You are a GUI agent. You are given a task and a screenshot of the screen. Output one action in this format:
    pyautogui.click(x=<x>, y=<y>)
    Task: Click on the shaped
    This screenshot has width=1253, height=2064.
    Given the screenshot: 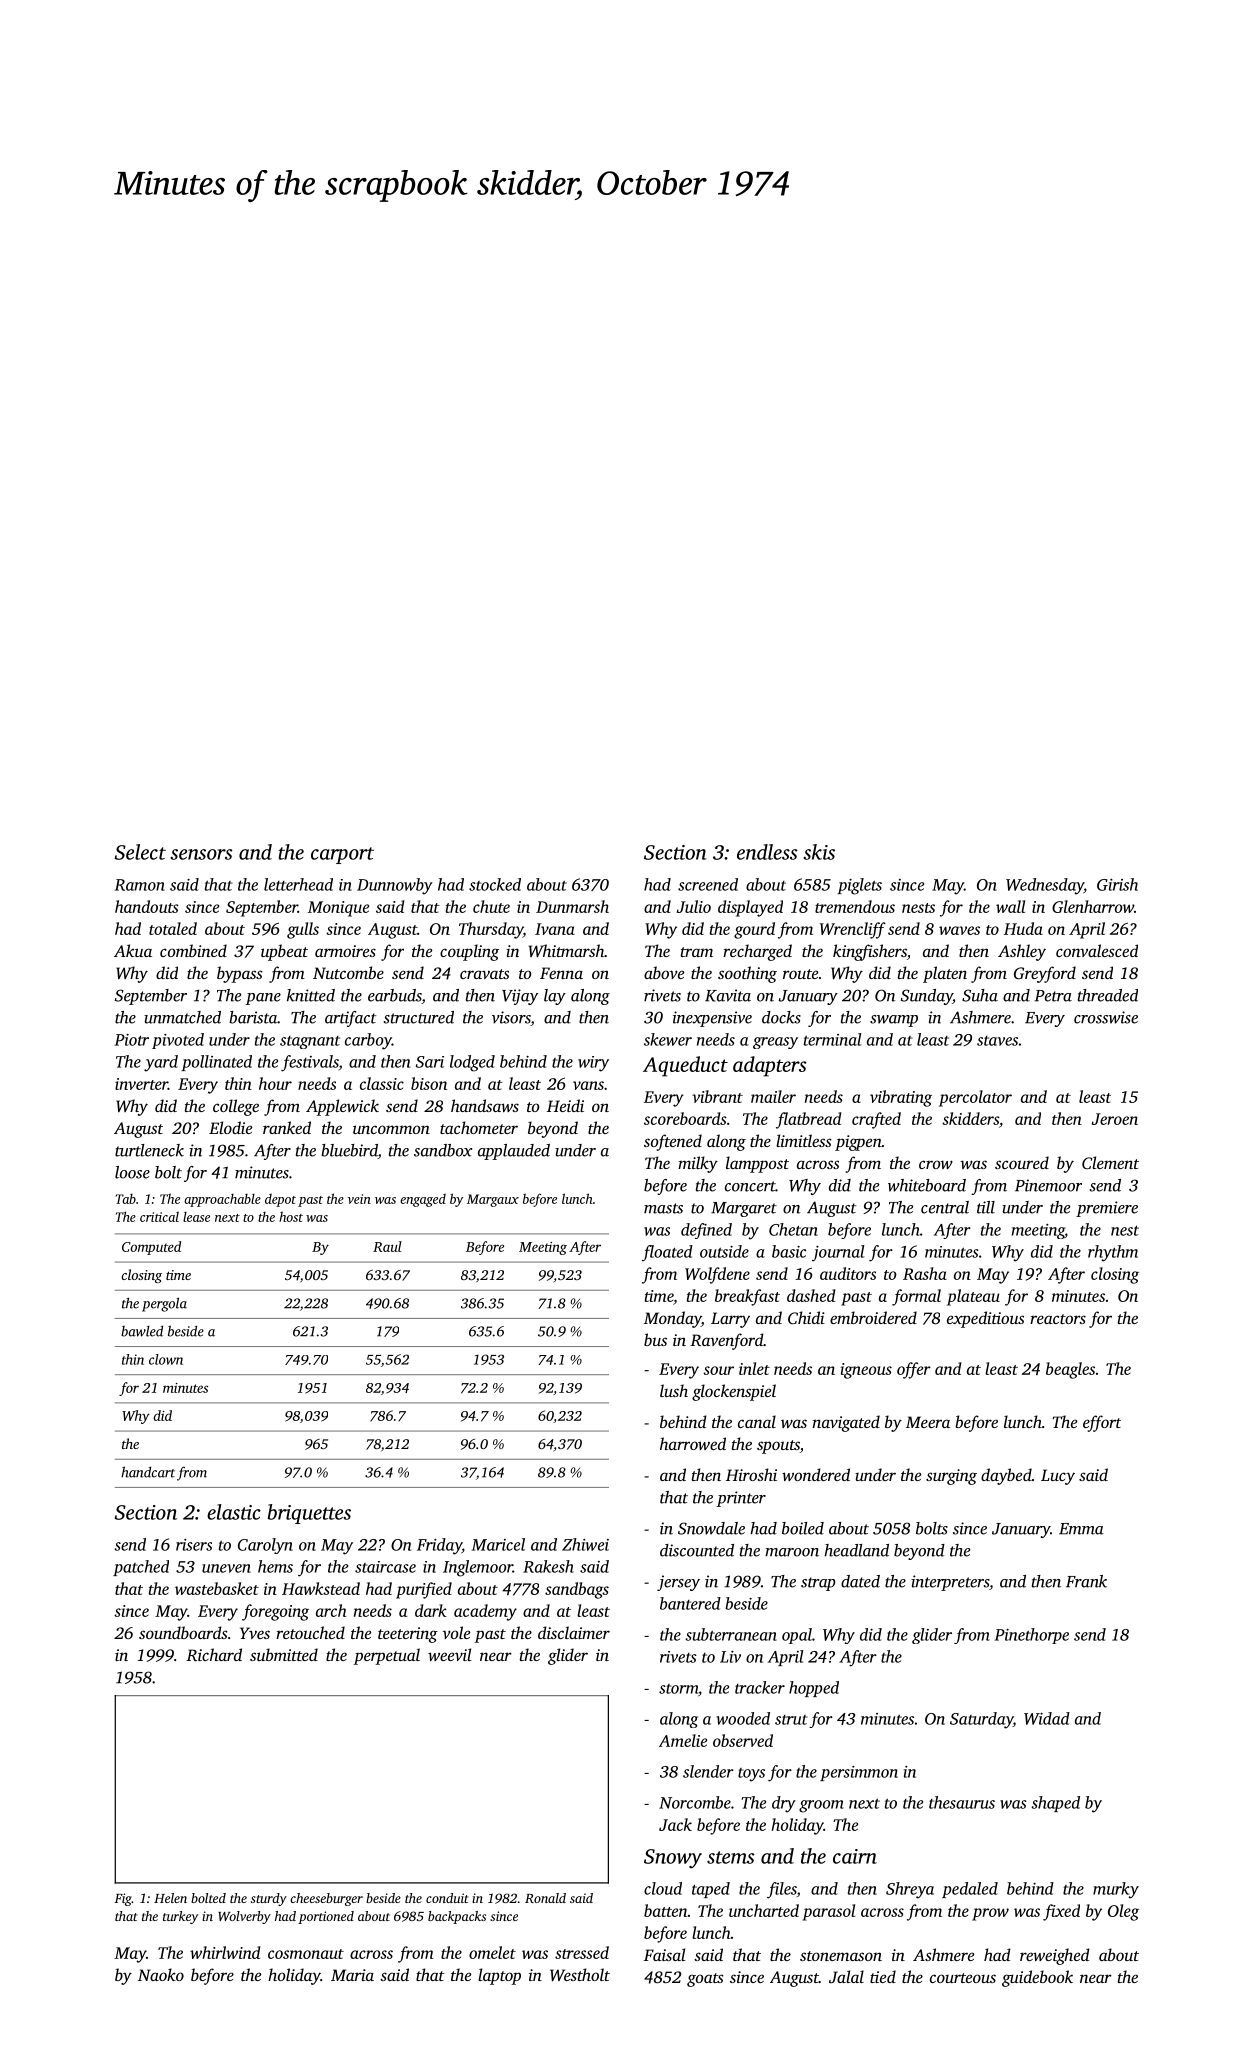 What is the action you would take?
    pyautogui.click(x=1055, y=1804)
